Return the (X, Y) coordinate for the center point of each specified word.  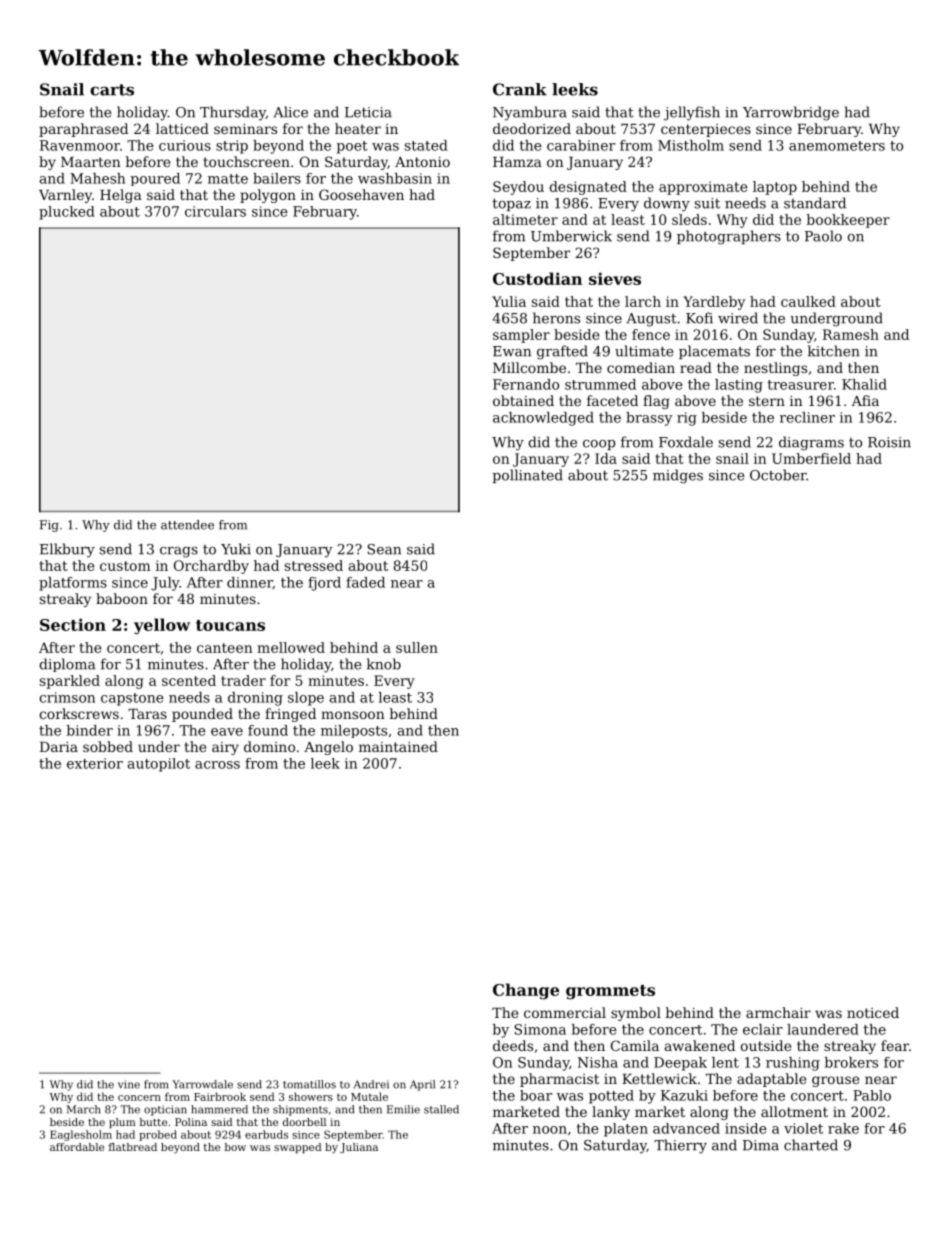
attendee (187, 525)
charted (811, 1145)
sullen (417, 647)
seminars (245, 129)
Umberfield (811, 458)
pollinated (528, 476)
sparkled (70, 682)
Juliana (359, 1148)
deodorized (532, 128)
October (778, 475)
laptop (775, 188)
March (83, 1109)
